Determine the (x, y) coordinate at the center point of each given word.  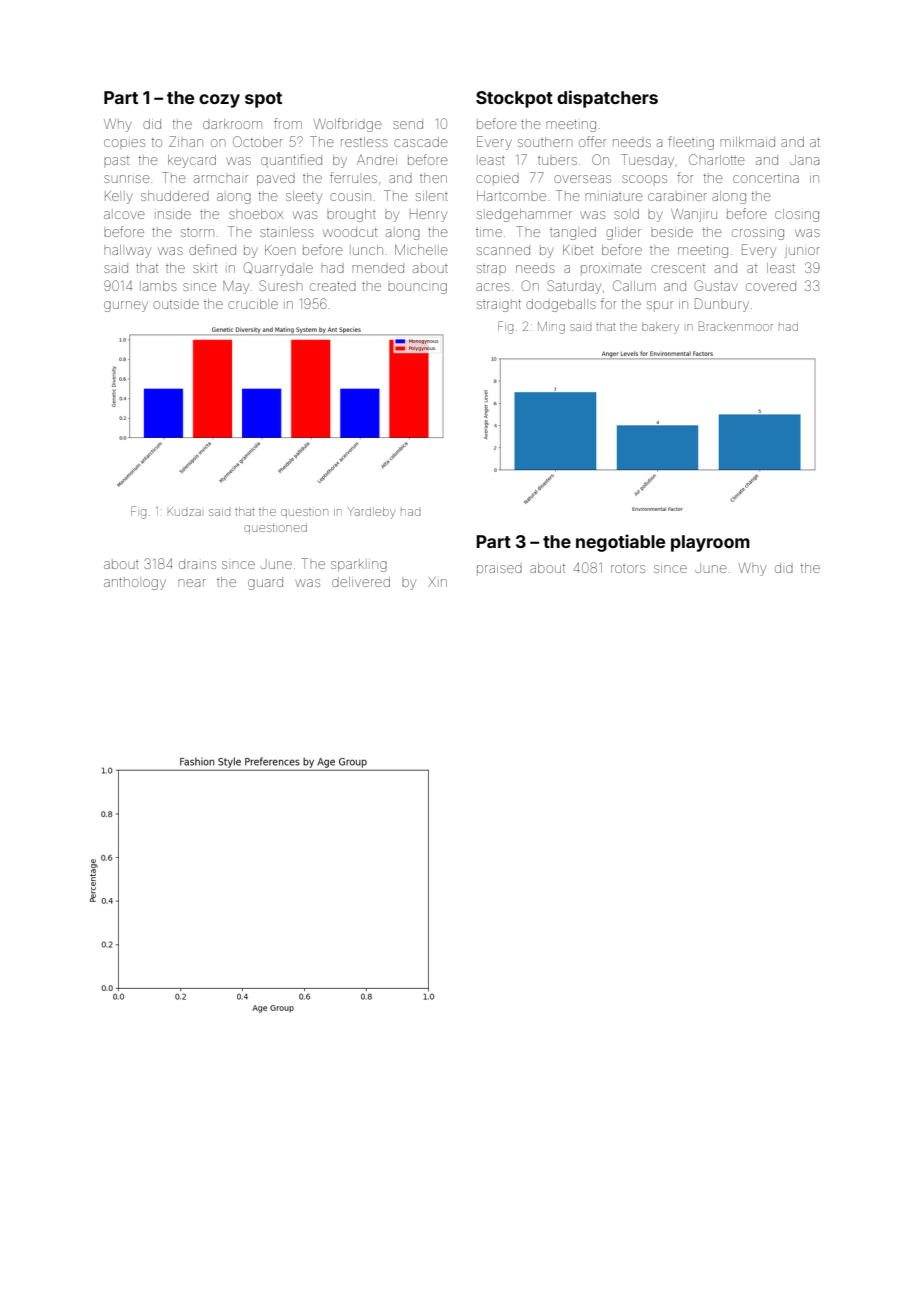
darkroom (232, 124)
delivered (361, 582)
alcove (124, 215)
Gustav (716, 285)
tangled (573, 233)
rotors (628, 569)
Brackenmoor (736, 326)
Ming (551, 328)
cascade (421, 142)
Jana (804, 160)
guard (265, 583)
